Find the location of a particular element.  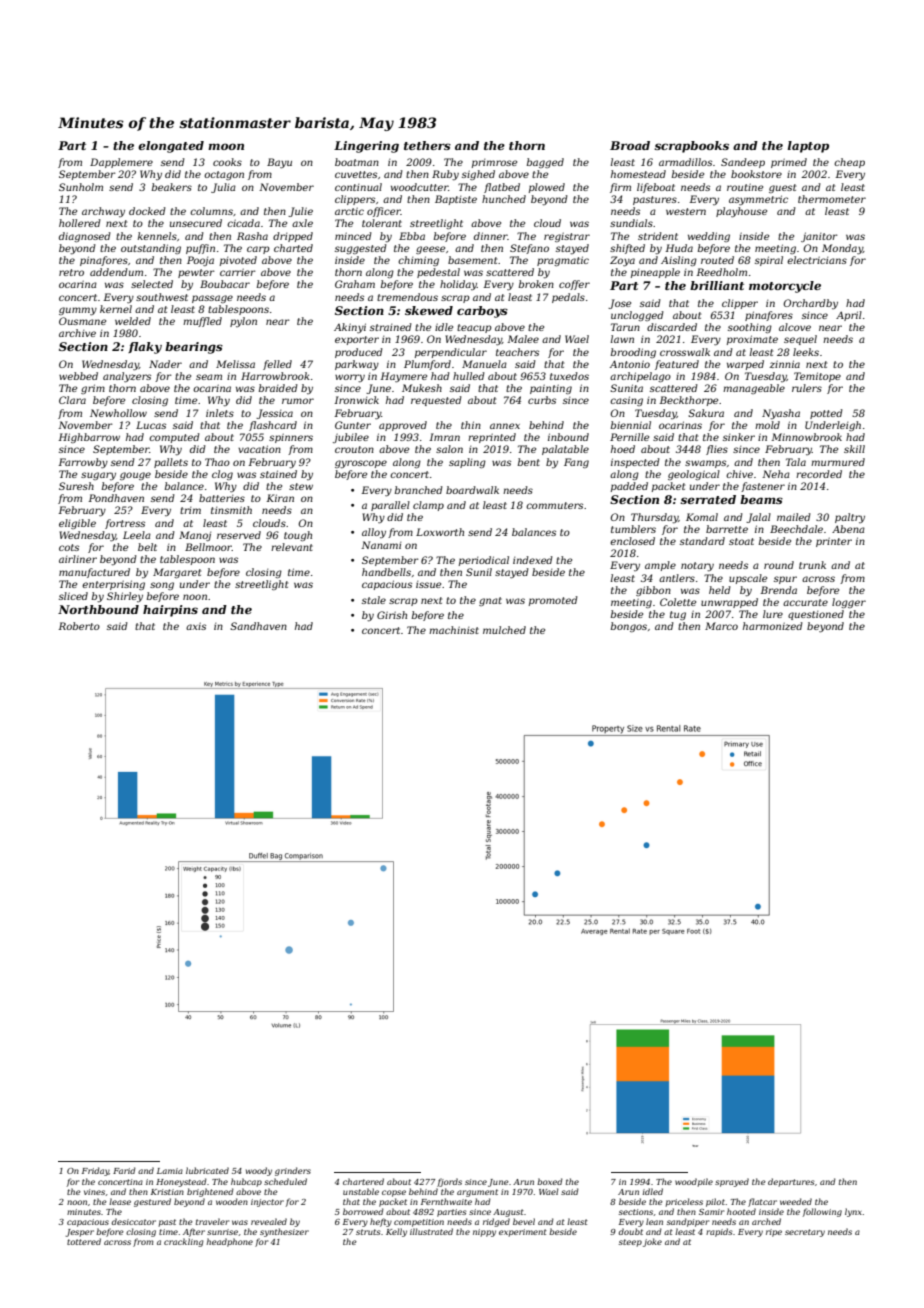

hairpins is located at coordinates (170, 611).
